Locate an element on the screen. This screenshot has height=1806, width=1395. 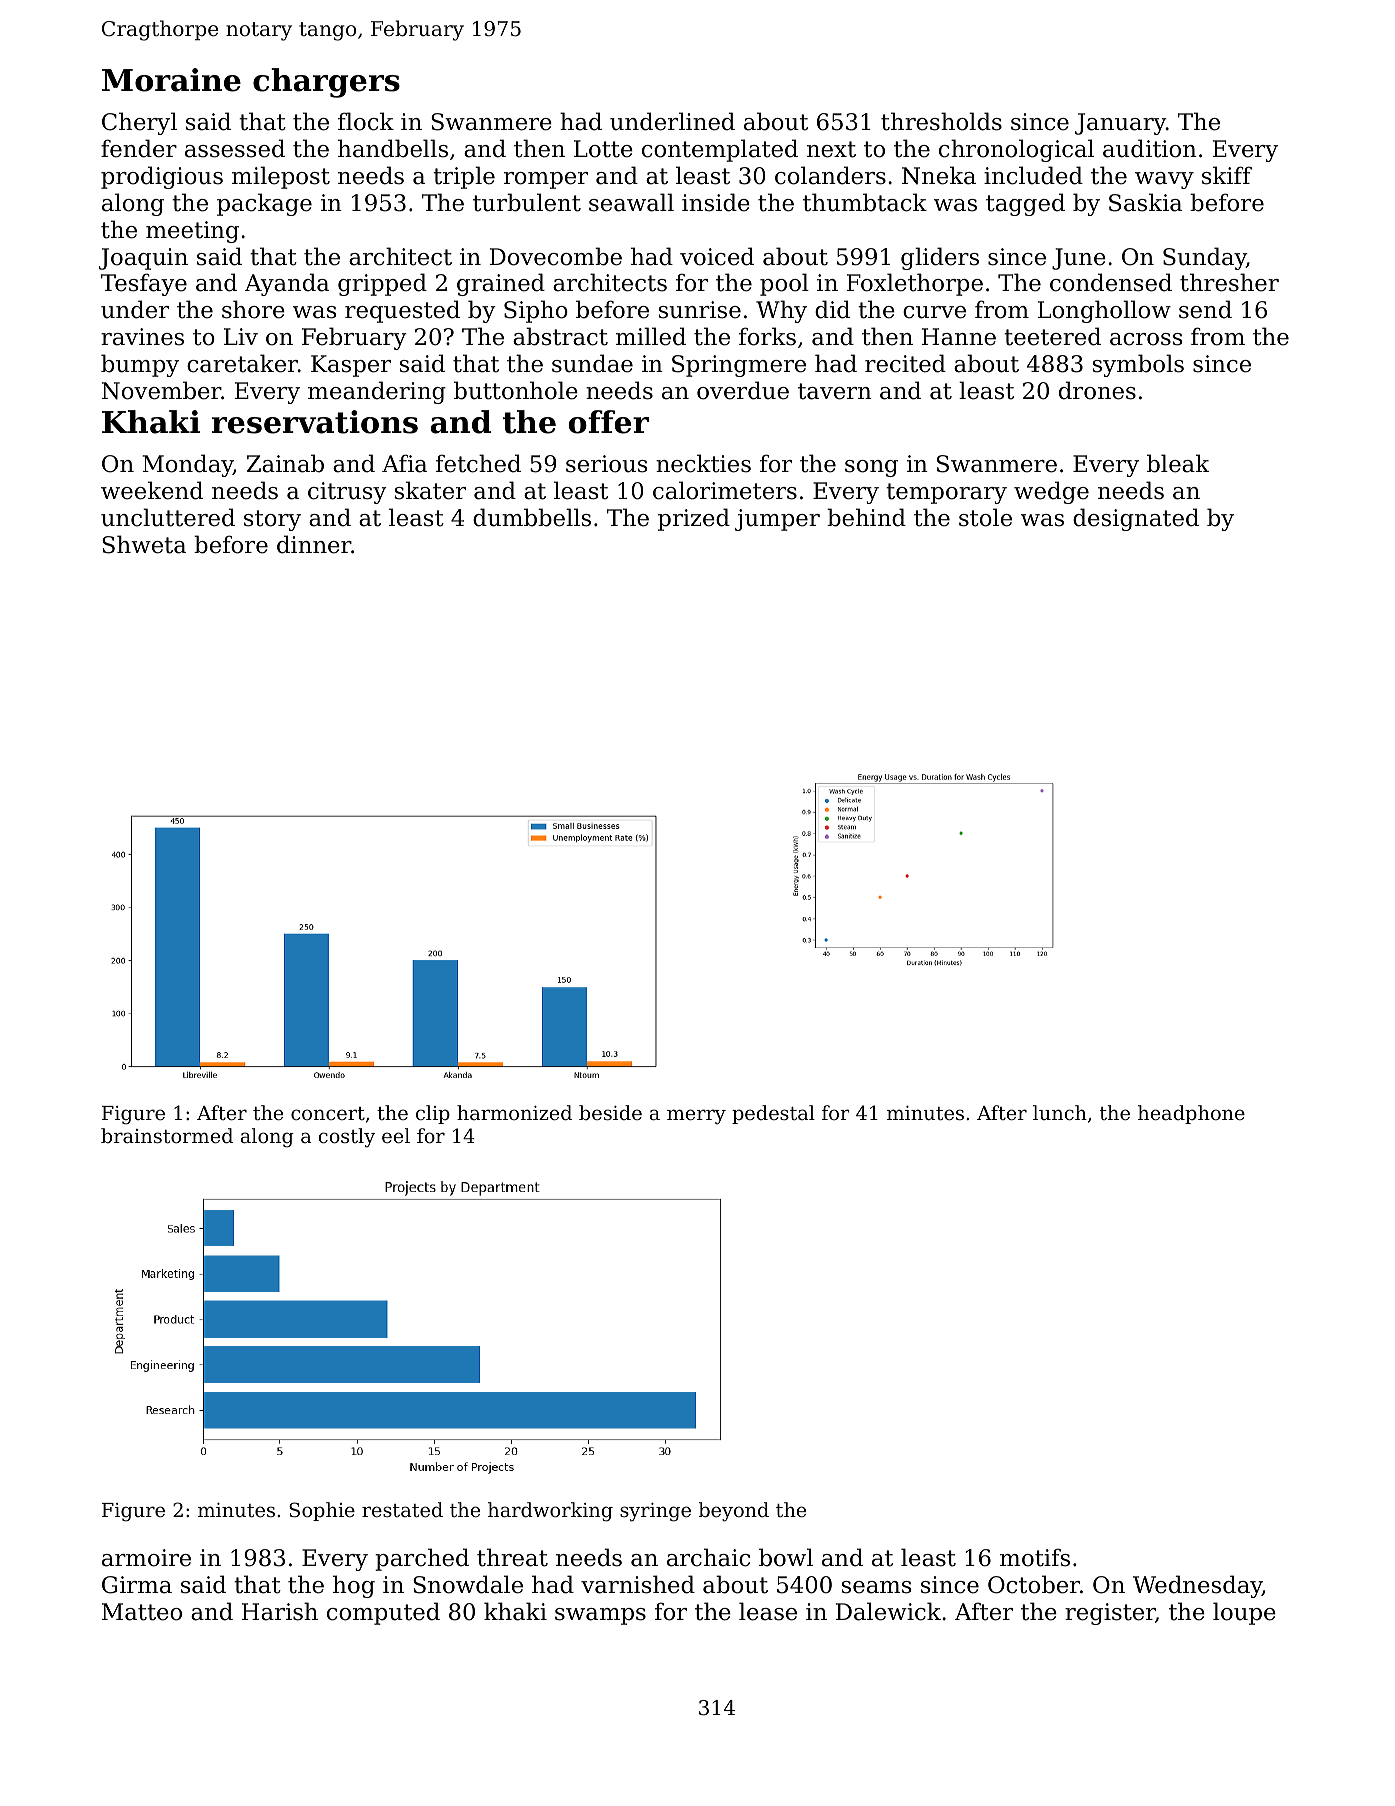
headphone is located at coordinates (1191, 1114).
